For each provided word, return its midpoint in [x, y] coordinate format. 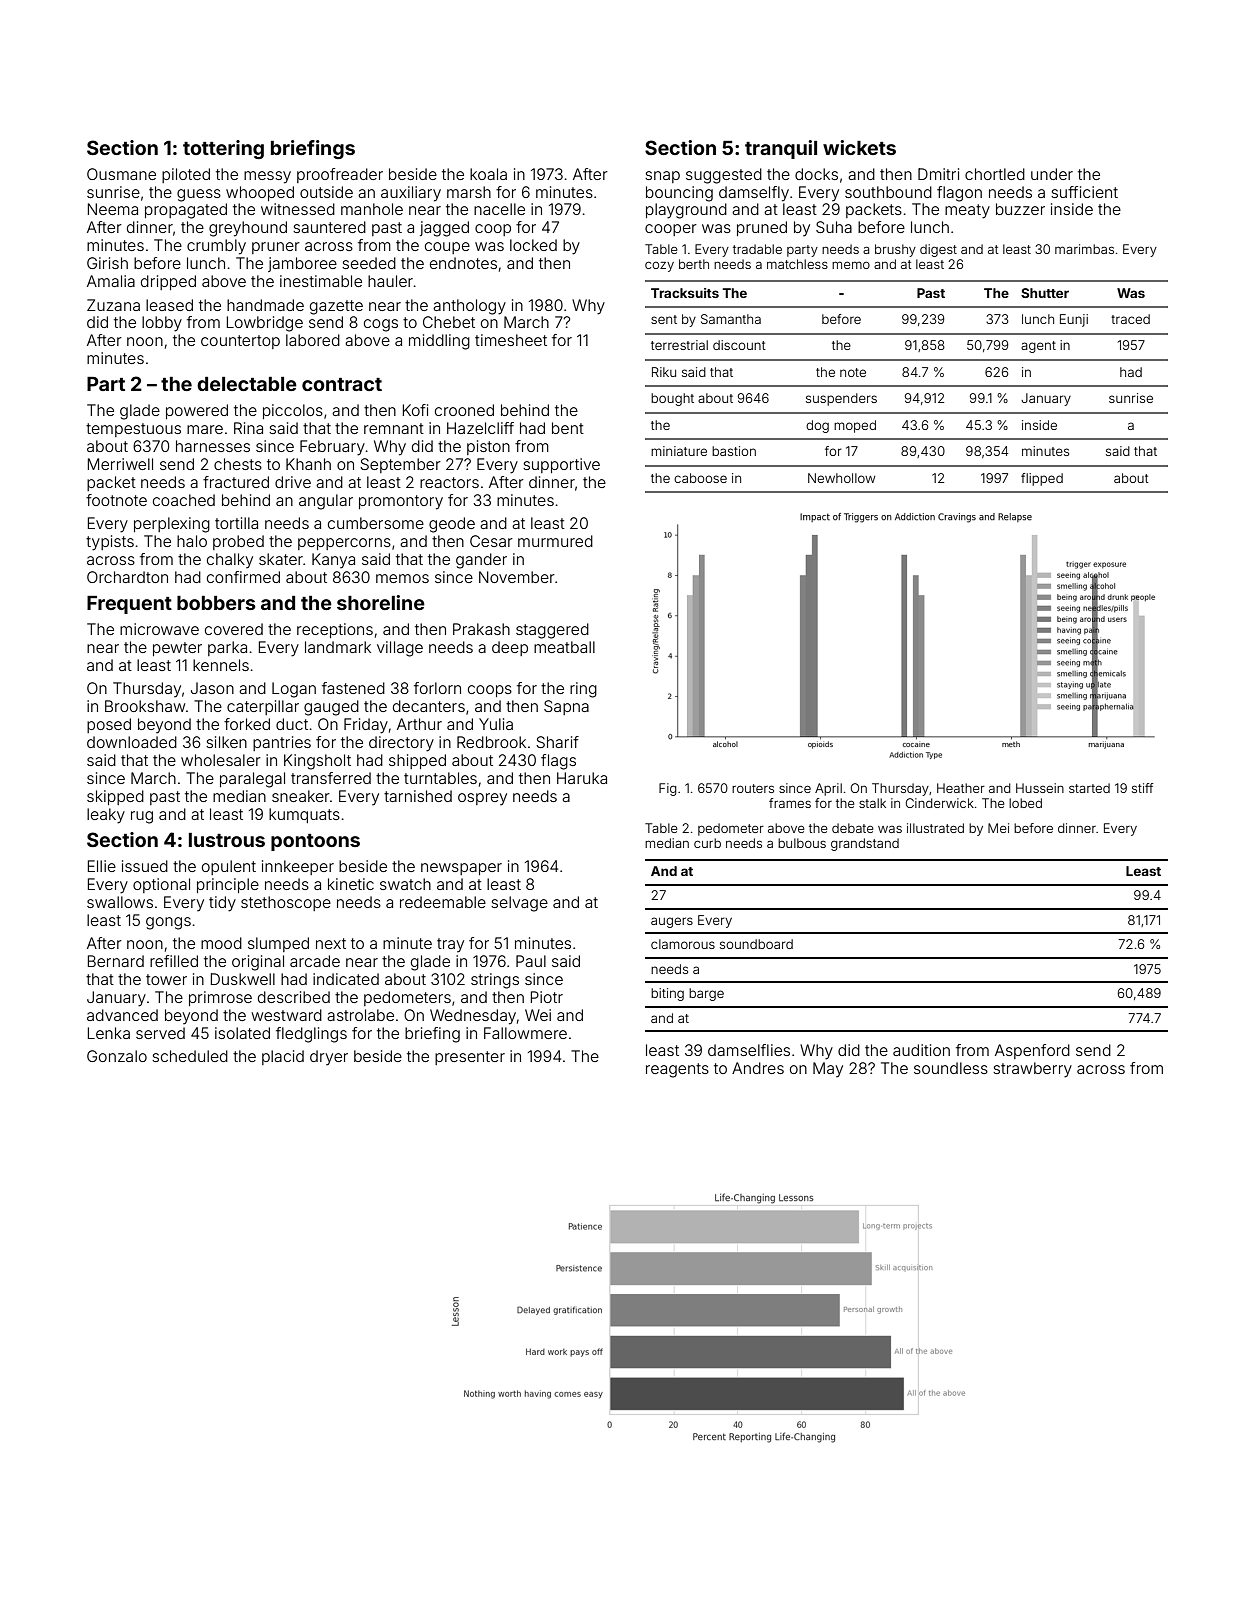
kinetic [351, 884]
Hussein [1040, 788]
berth [694, 264]
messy [267, 177]
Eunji [1074, 320]
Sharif [557, 742]
